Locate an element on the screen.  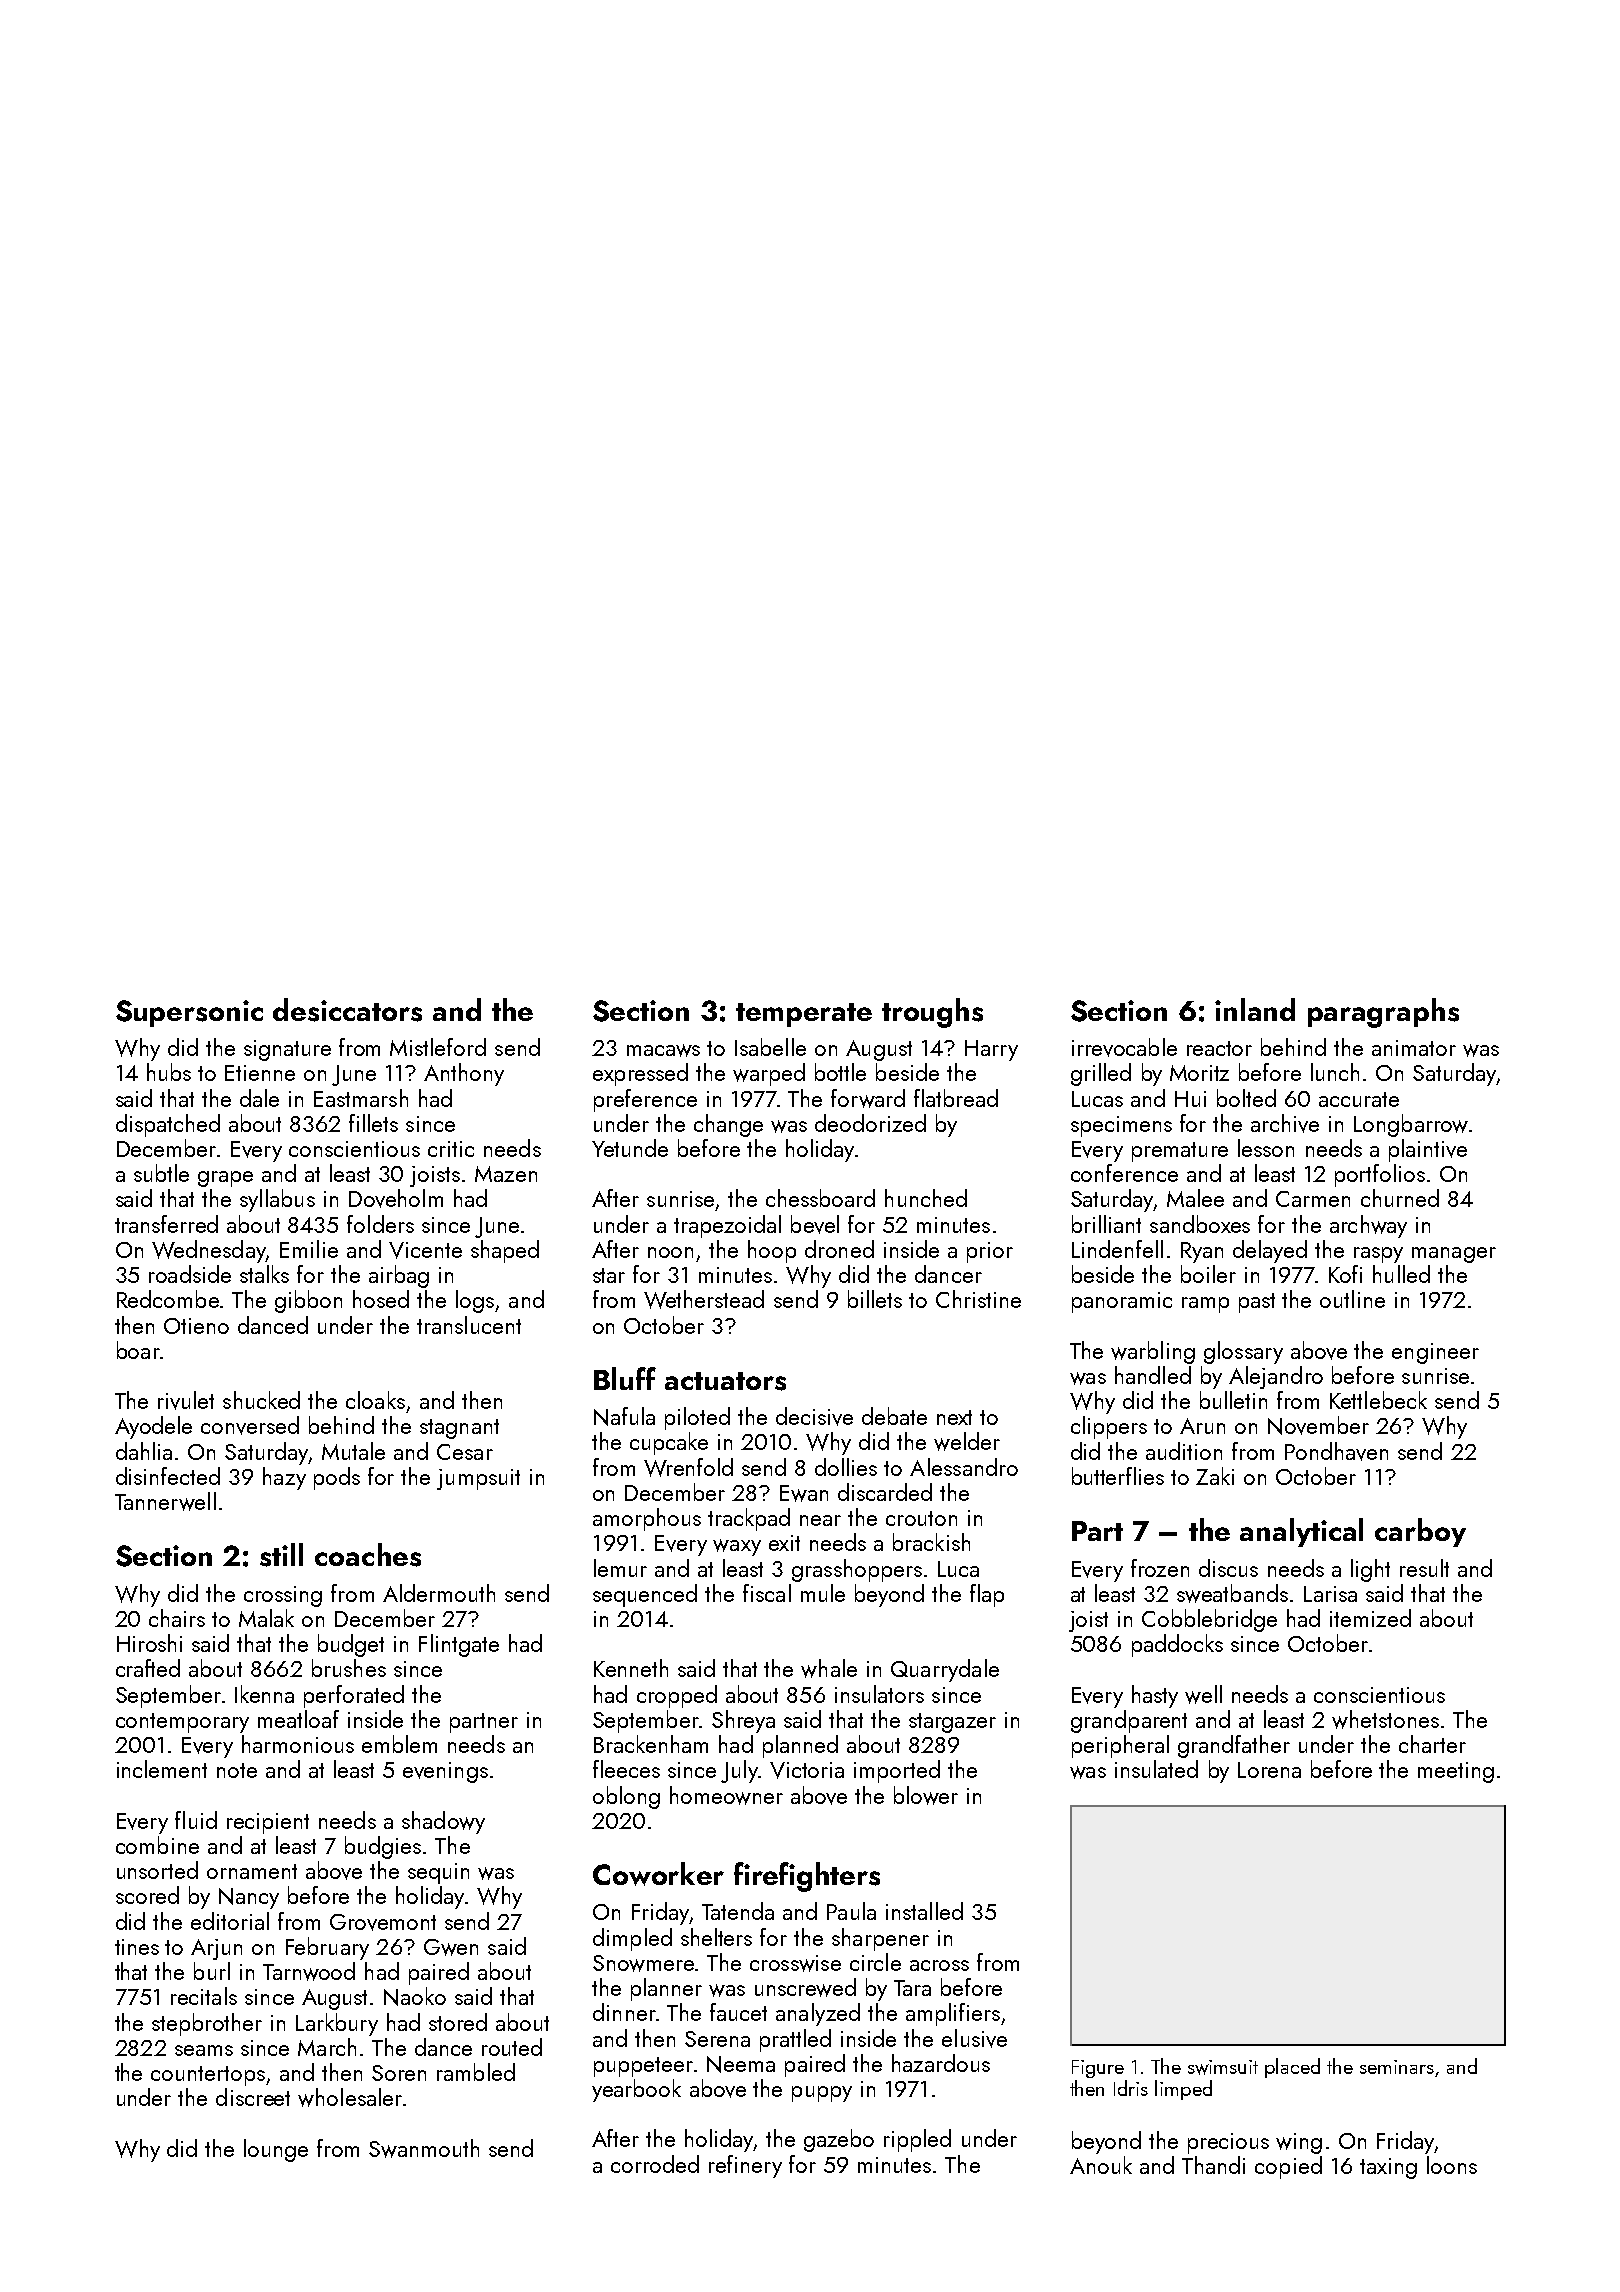
inland is located at coordinates (1255, 1009).
